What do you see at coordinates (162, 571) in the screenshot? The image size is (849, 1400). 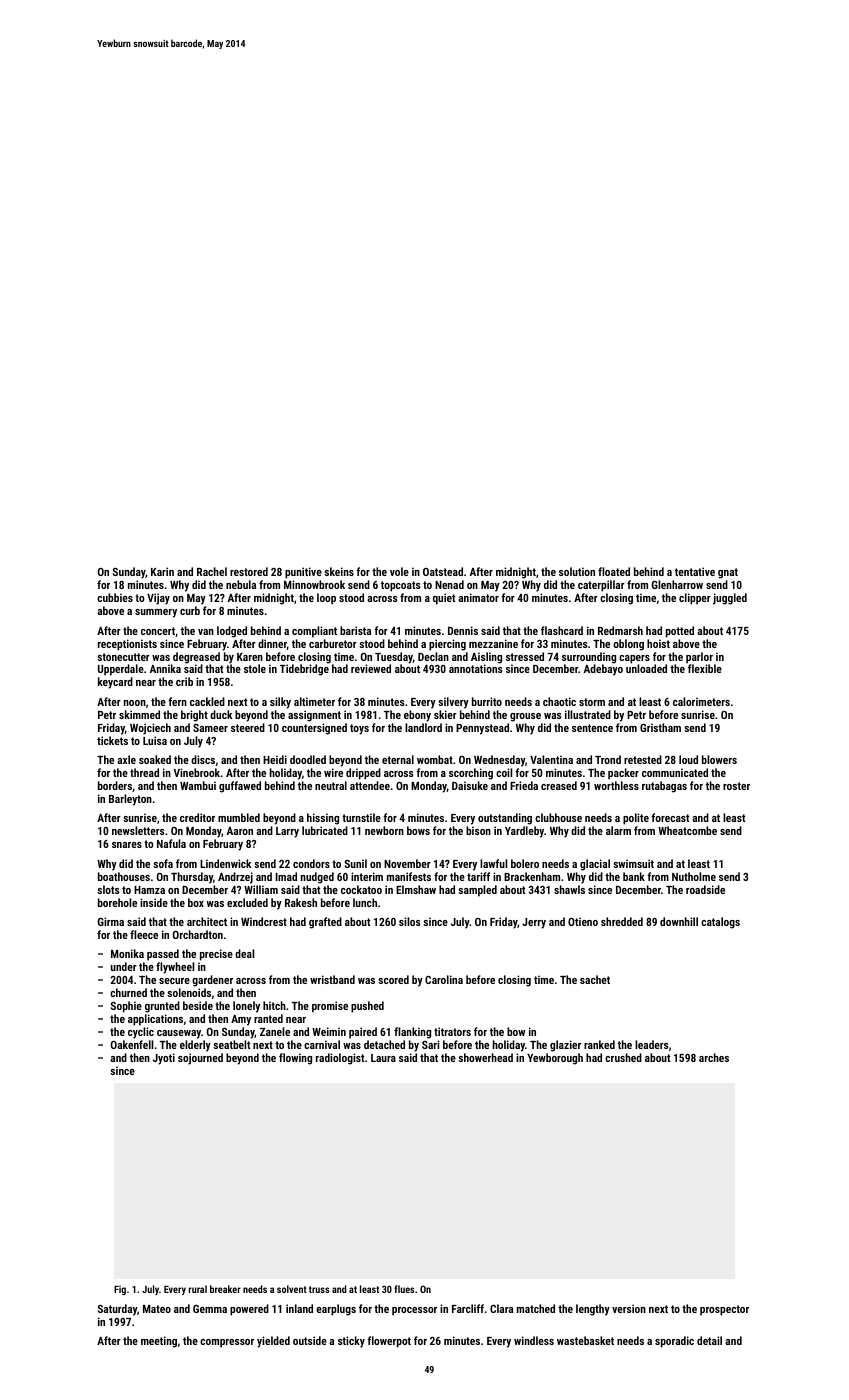 I see `Karin` at bounding box center [162, 571].
